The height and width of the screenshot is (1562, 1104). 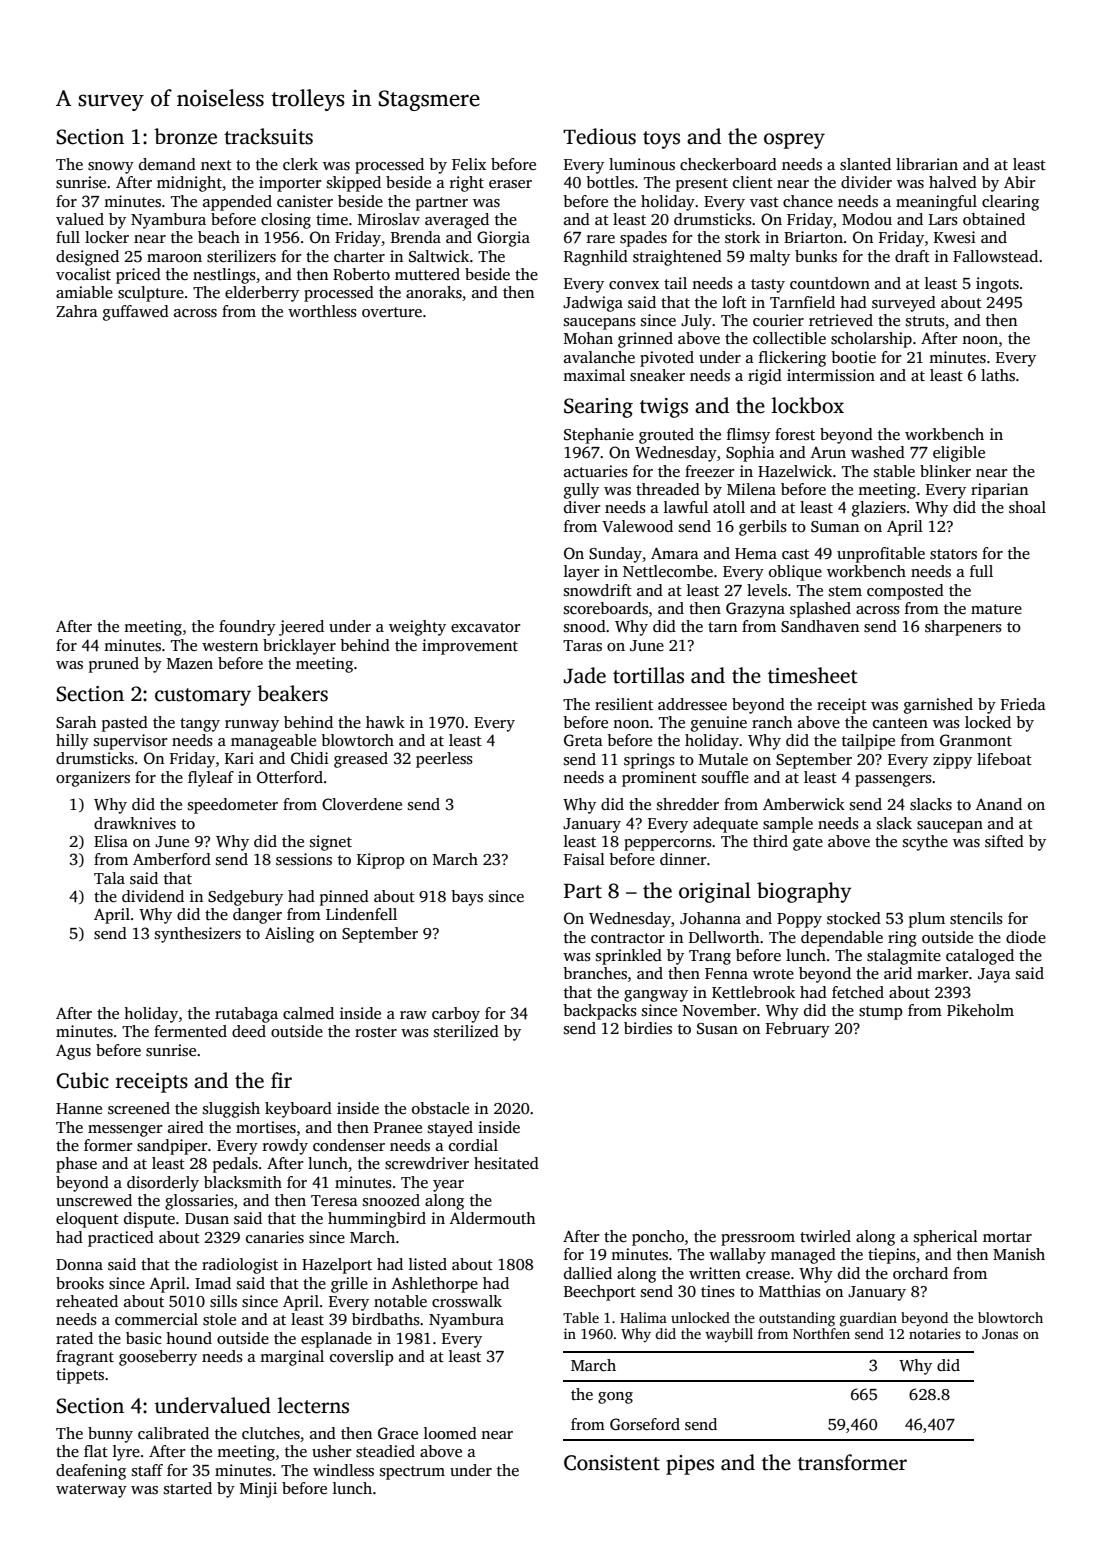 What do you see at coordinates (266, 1127) in the screenshot?
I see `mortises` at bounding box center [266, 1127].
